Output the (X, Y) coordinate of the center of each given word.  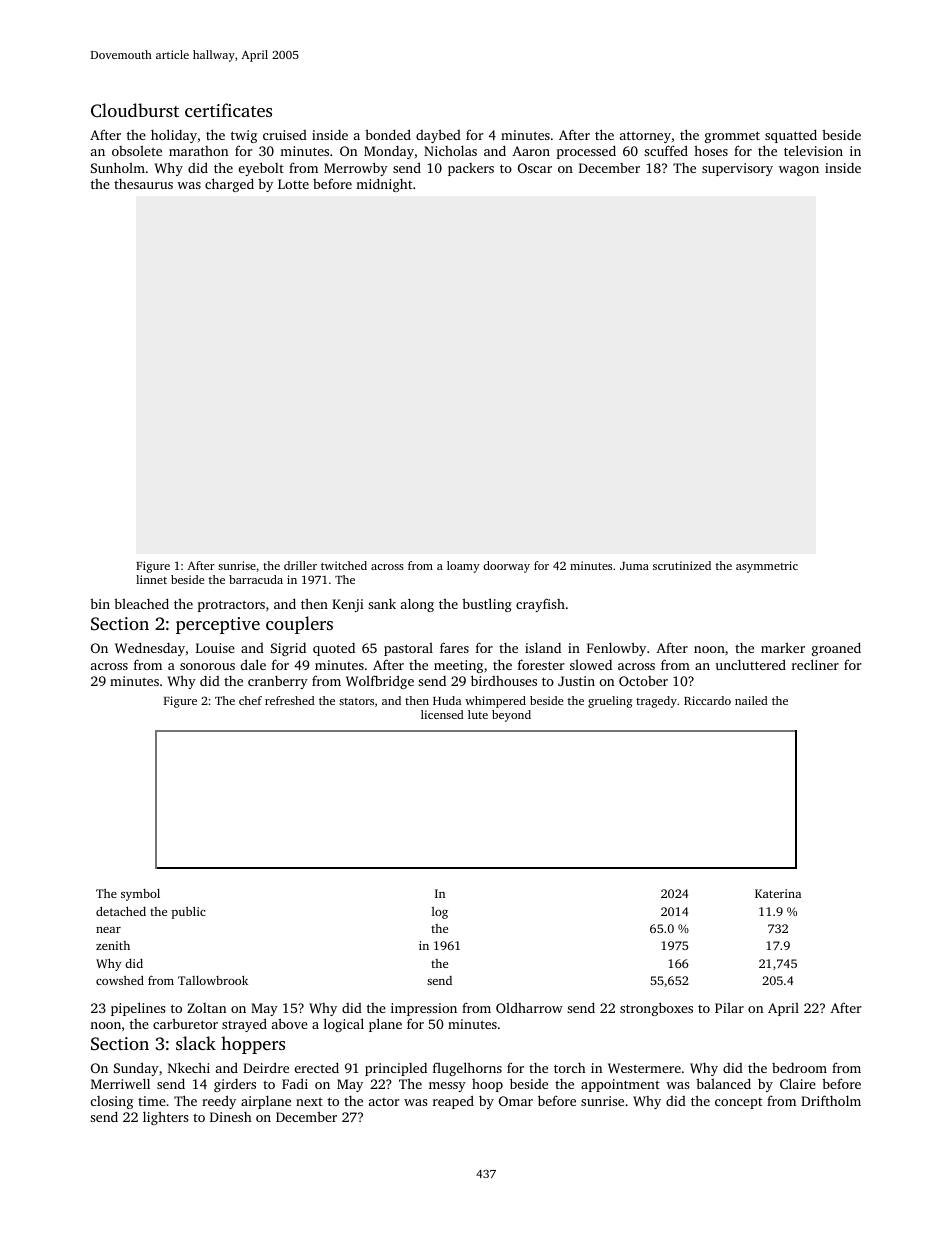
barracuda (256, 579)
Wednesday (150, 649)
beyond (511, 716)
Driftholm (831, 1100)
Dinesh (231, 1117)
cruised (285, 135)
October (643, 681)
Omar (516, 1101)
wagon (799, 171)
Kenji (348, 605)
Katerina (778, 893)
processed (586, 152)
